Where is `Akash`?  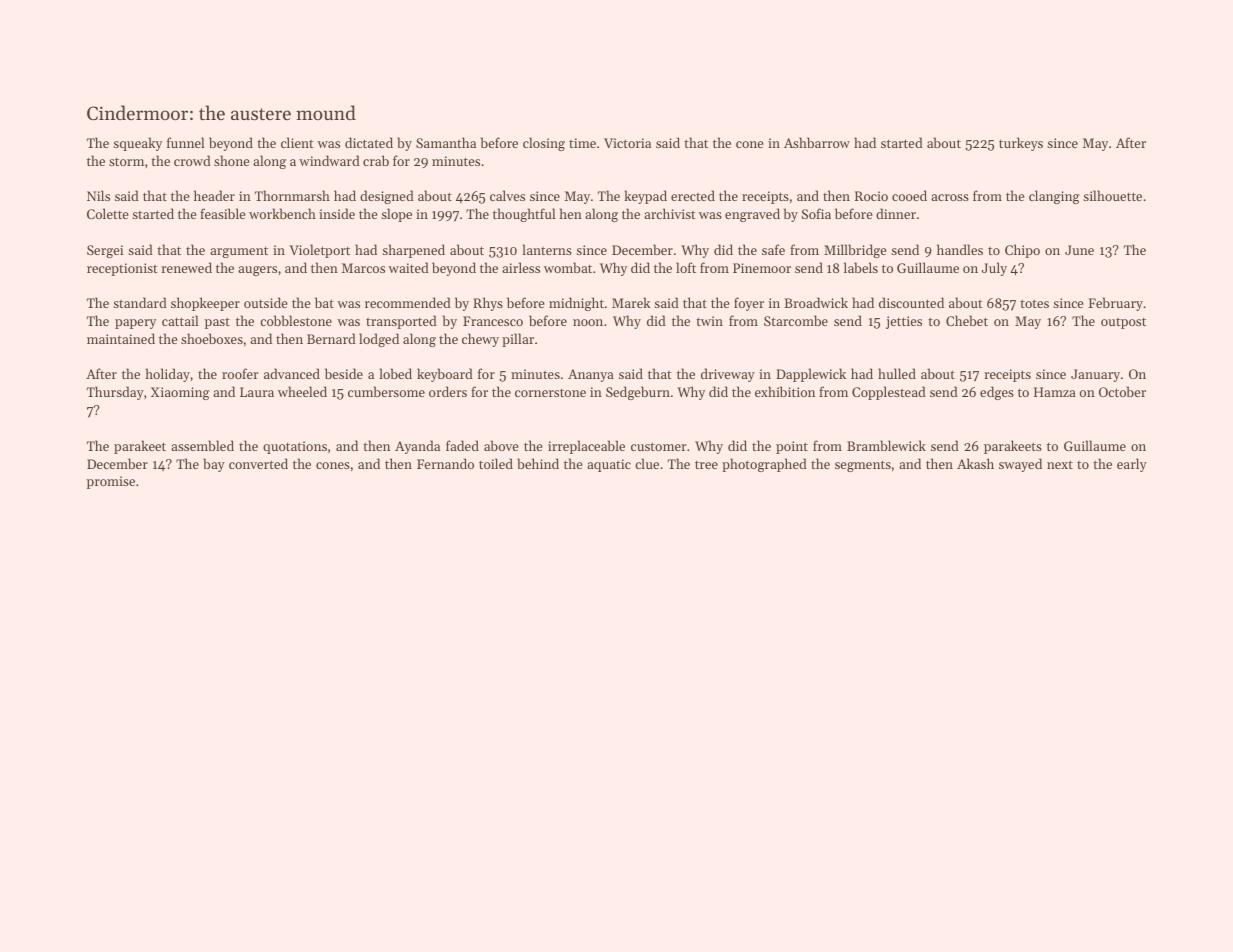 Akash is located at coordinates (975, 463).
